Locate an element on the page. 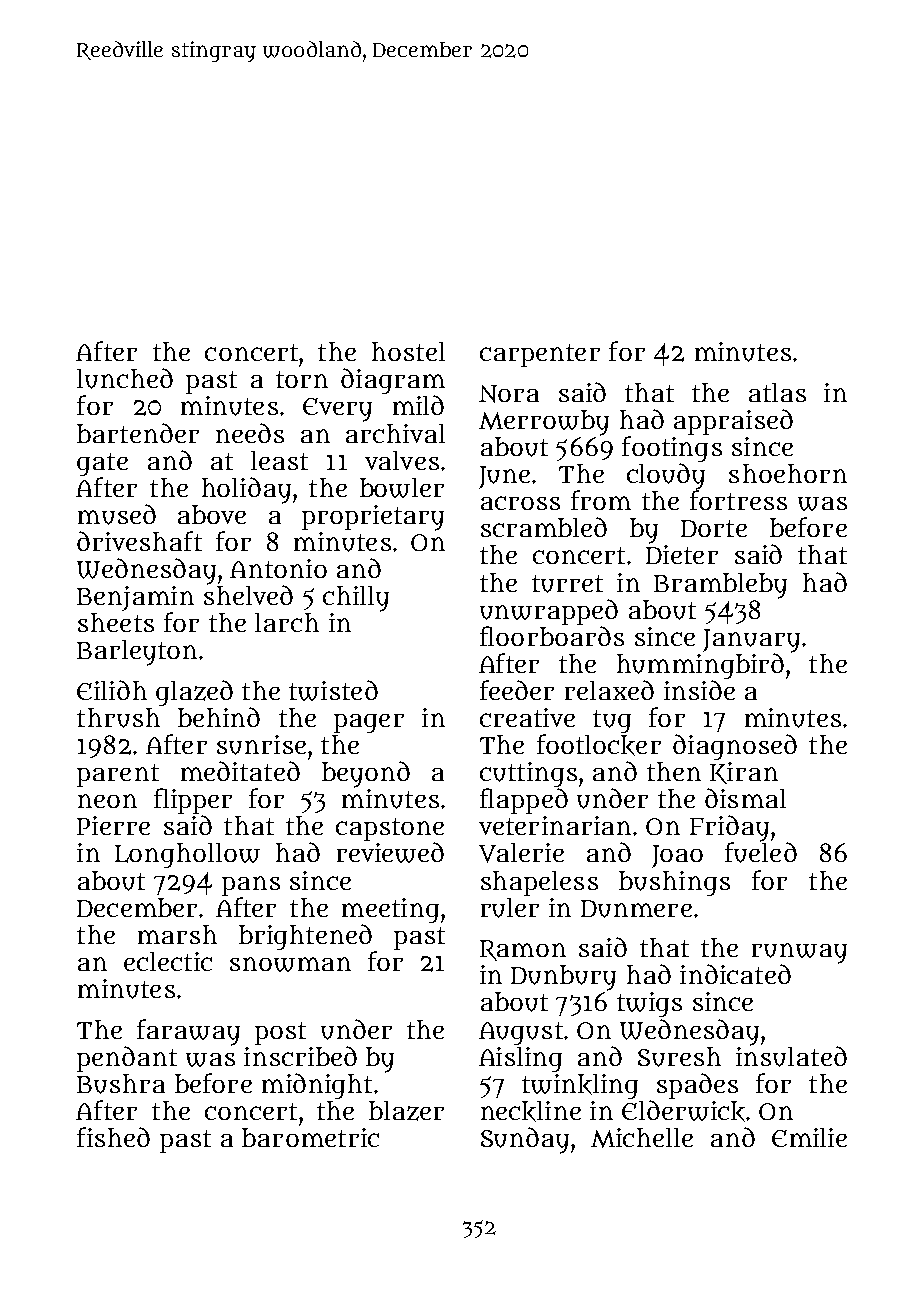 This document has height=1311, width=924. post is located at coordinates (280, 1033).
